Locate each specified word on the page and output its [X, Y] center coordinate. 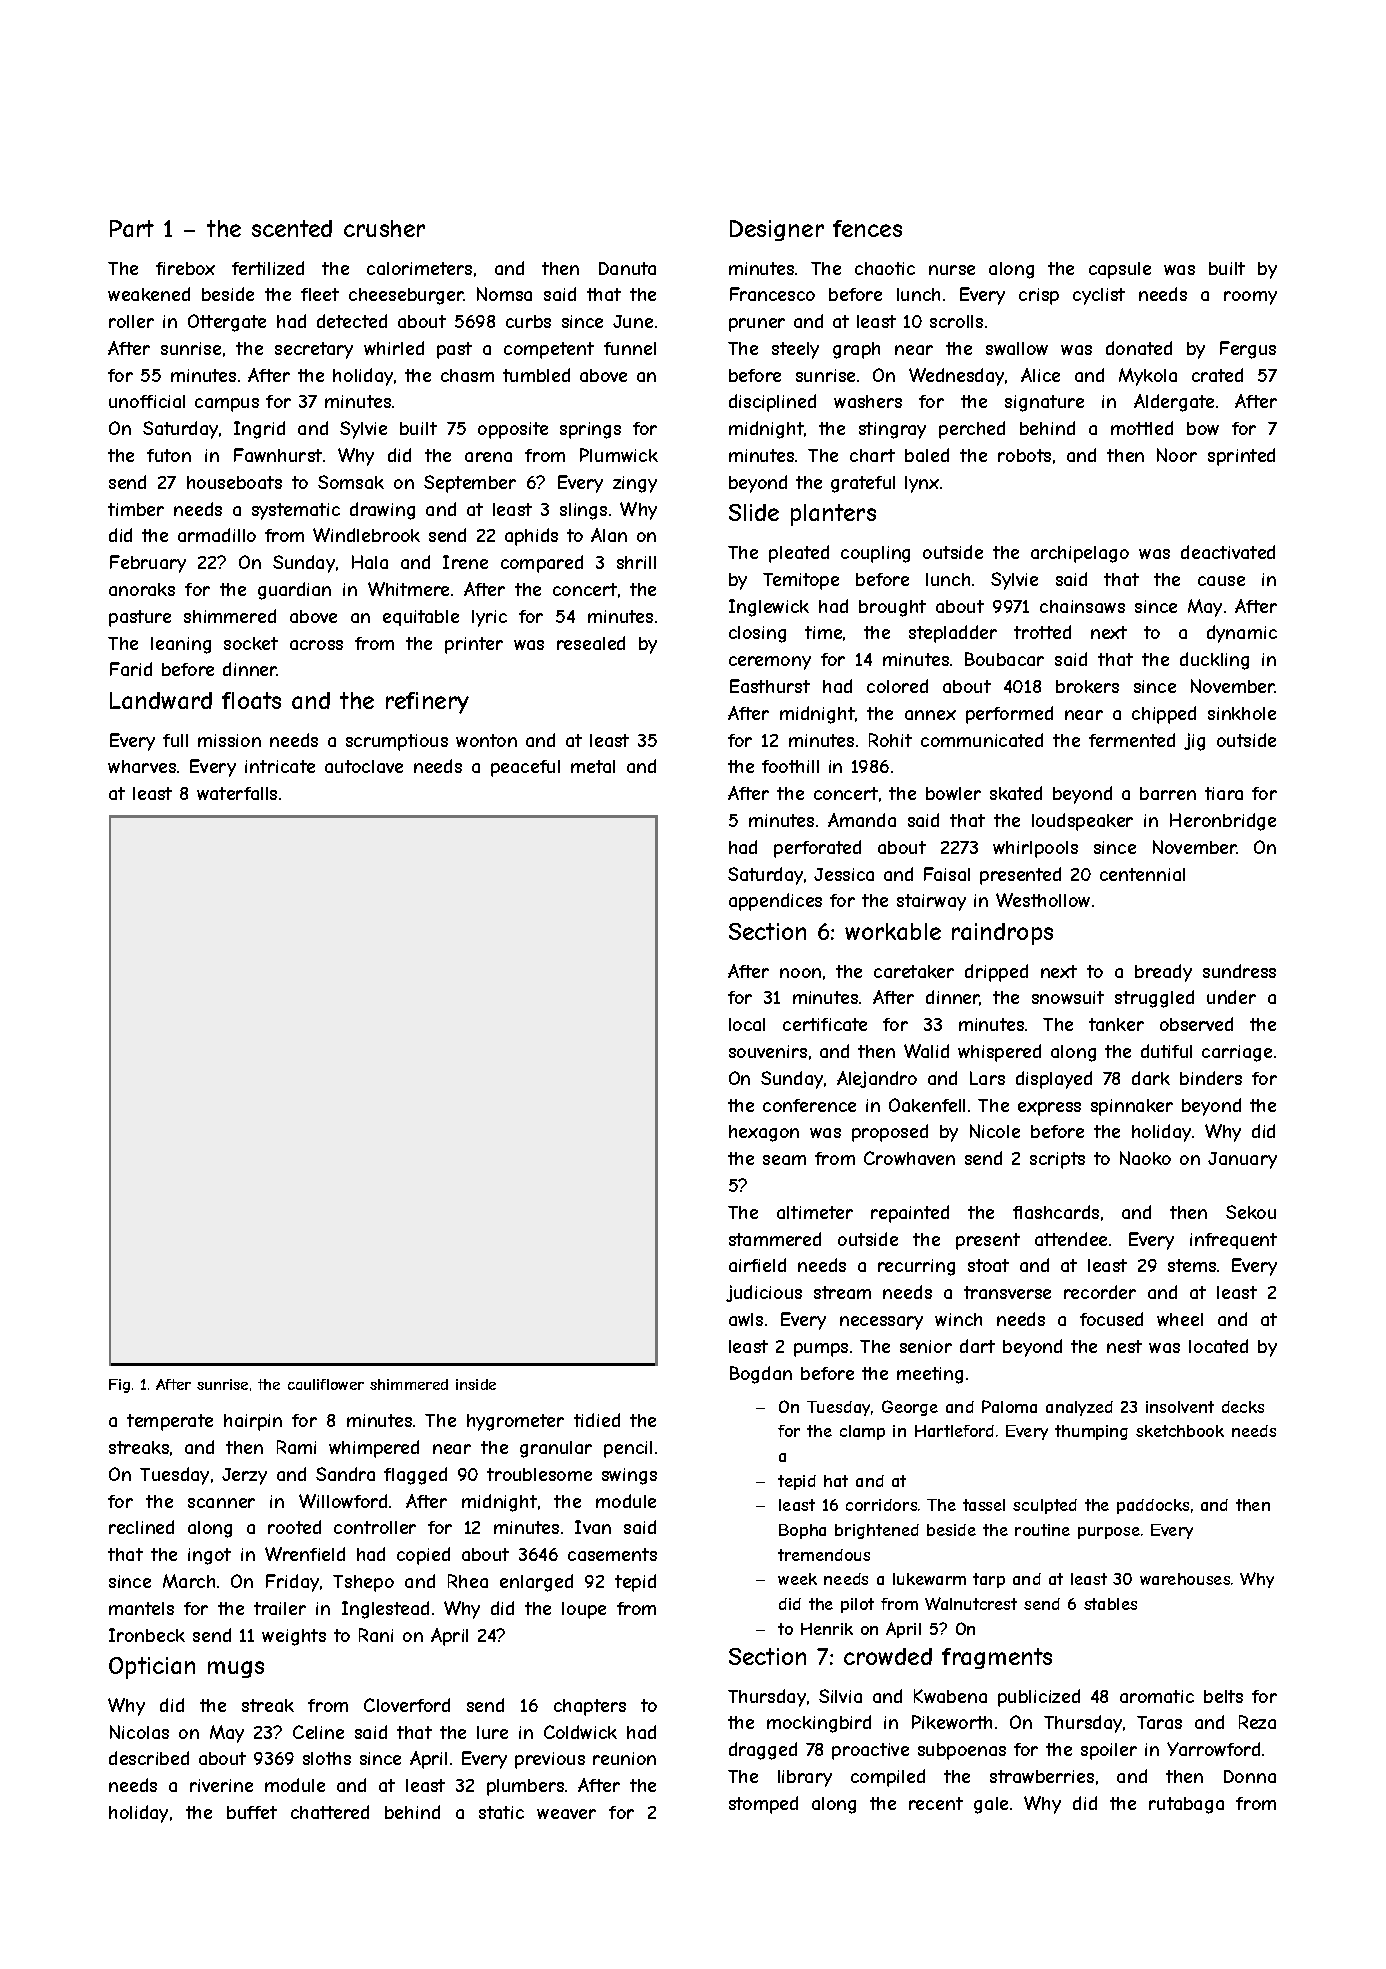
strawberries [1042, 1776]
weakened [149, 294]
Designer [777, 230]
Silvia [840, 1696]
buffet [252, 1812]
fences [867, 228]
